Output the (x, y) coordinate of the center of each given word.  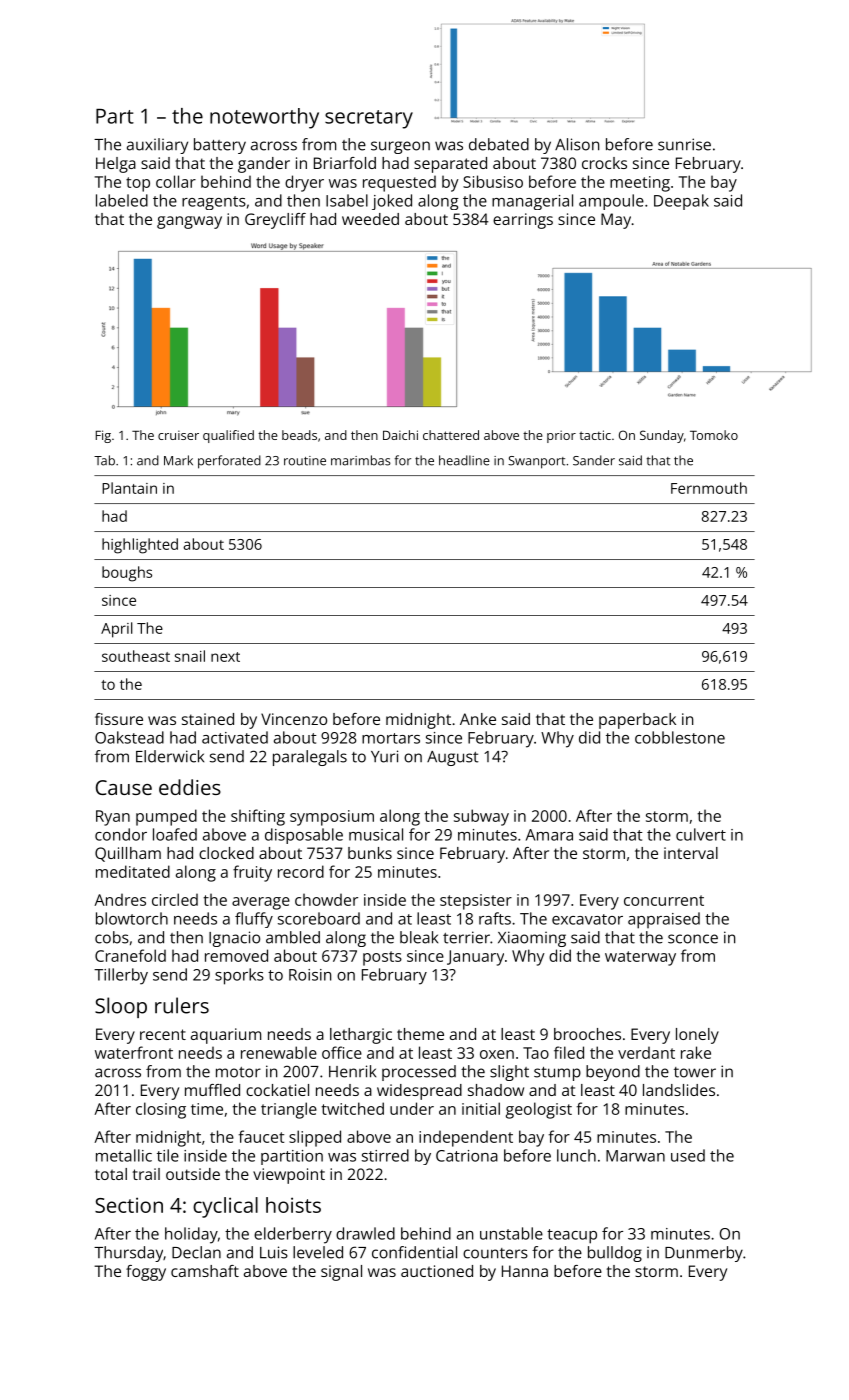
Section (129, 1205)
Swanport (536, 462)
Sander (594, 460)
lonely (697, 1036)
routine (305, 461)
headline (464, 460)
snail (190, 656)
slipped (315, 1138)
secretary (369, 119)
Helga (116, 165)
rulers (182, 1005)
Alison (577, 144)
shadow (496, 1090)
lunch (576, 1155)
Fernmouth (709, 488)
